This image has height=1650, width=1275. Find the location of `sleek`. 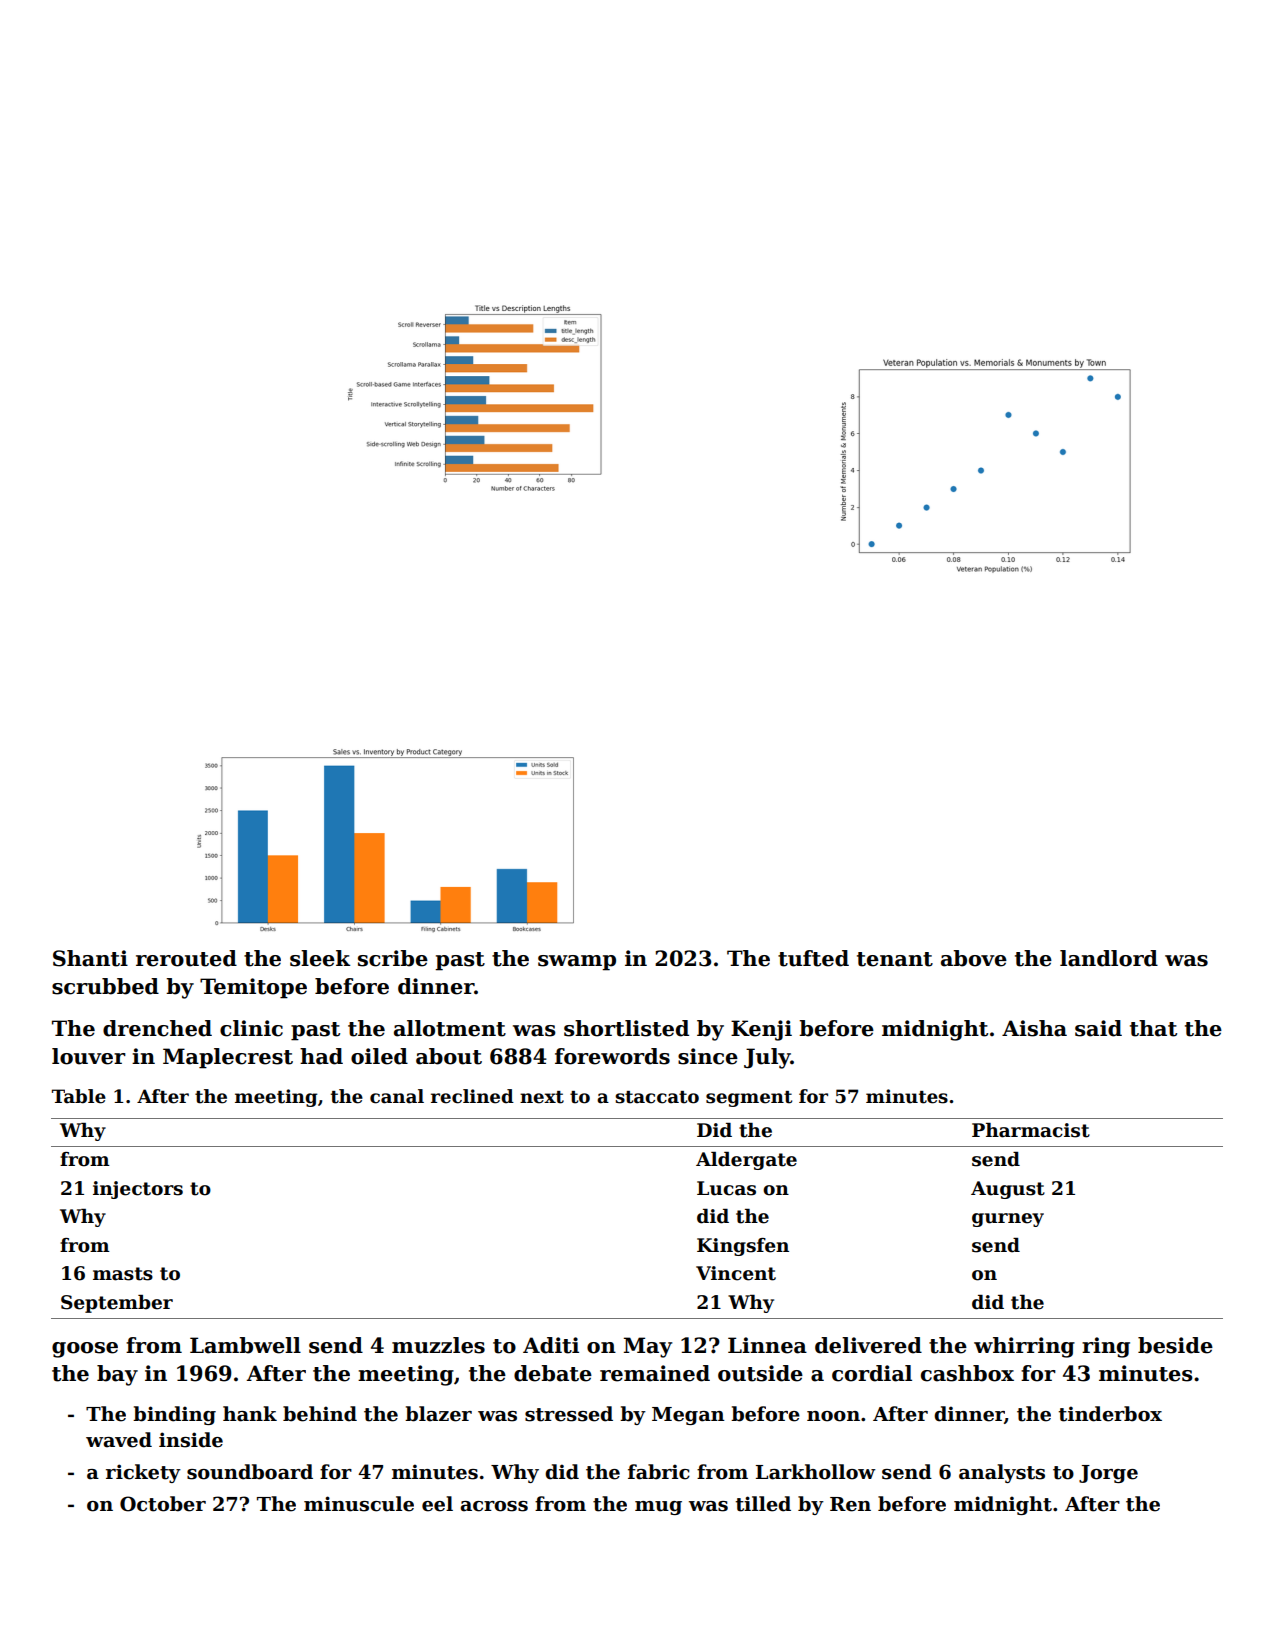

sleek is located at coordinates (320, 958).
